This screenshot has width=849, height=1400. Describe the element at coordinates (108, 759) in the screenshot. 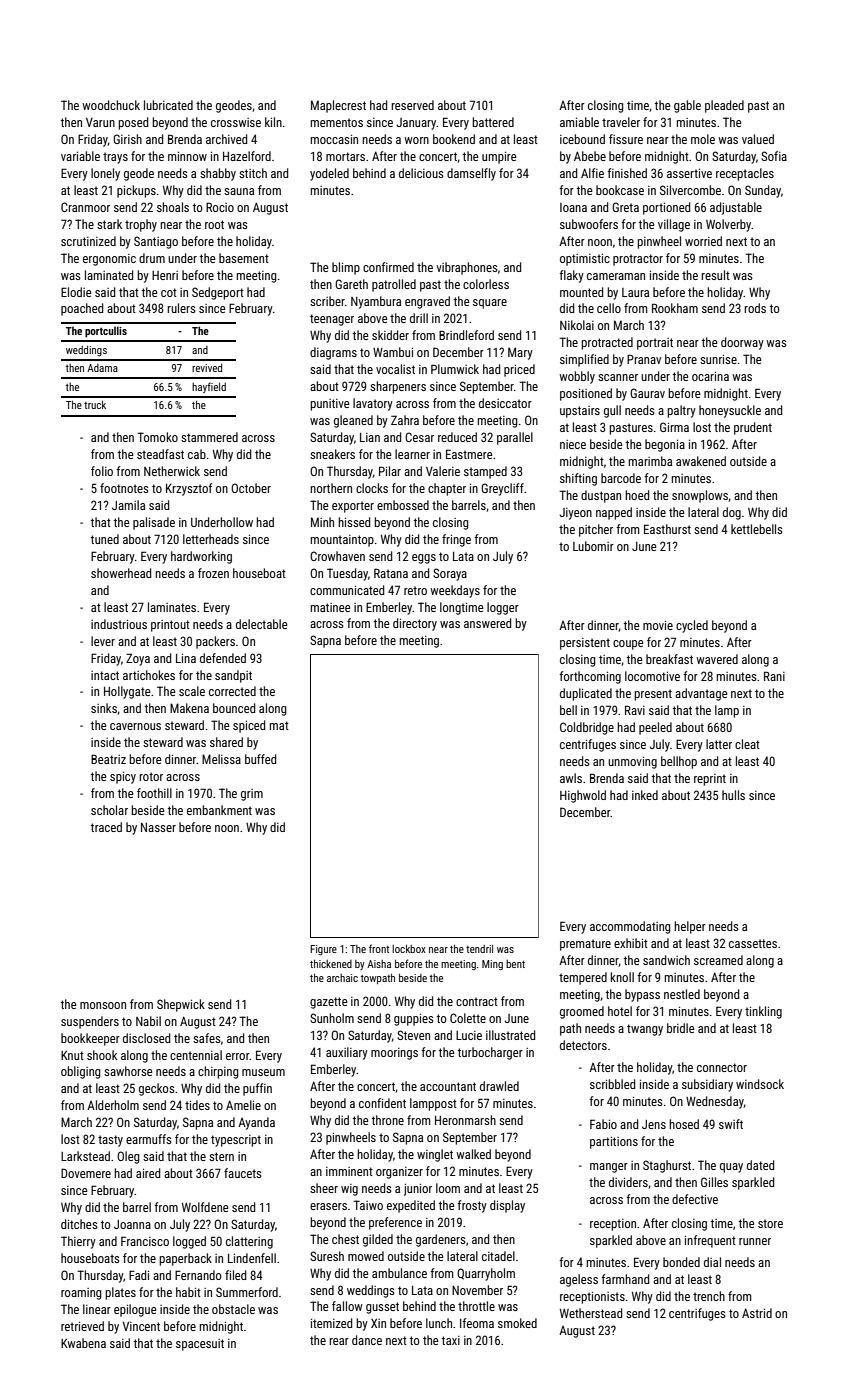

I see `Beatriz` at that location.
